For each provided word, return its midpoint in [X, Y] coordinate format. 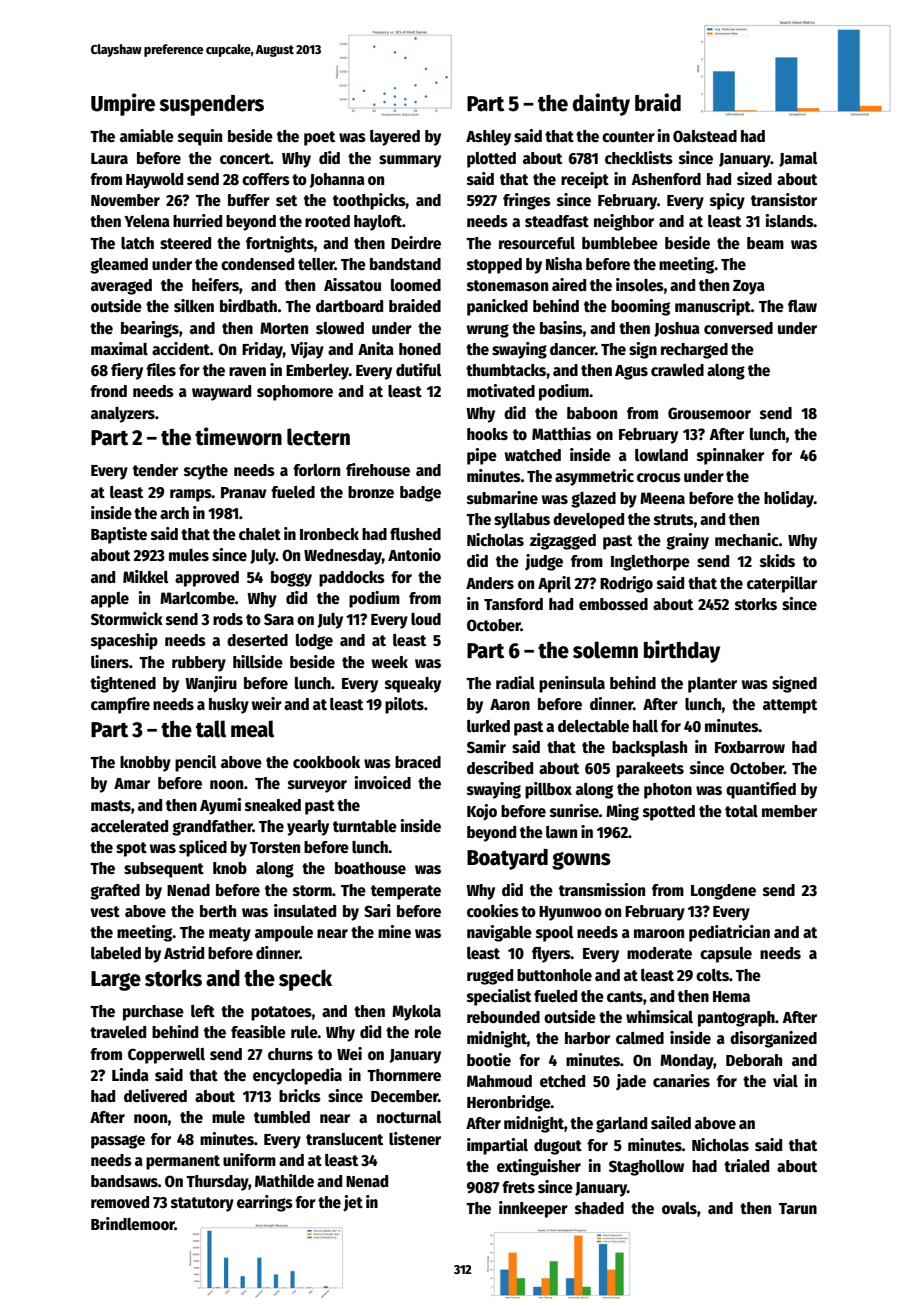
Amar [132, 783]
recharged [694, 351]
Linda [130, 1074]
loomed [416, 285]
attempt [790, 706]
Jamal [798, 159]
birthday [682, 651]
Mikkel [145, 576]
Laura [109, 158]
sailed [671, 1122]
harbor [587, 1038]
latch [137, 243]
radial [515, 682]
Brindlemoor [133, 1223]
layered [395, 138]
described [500, 767]
